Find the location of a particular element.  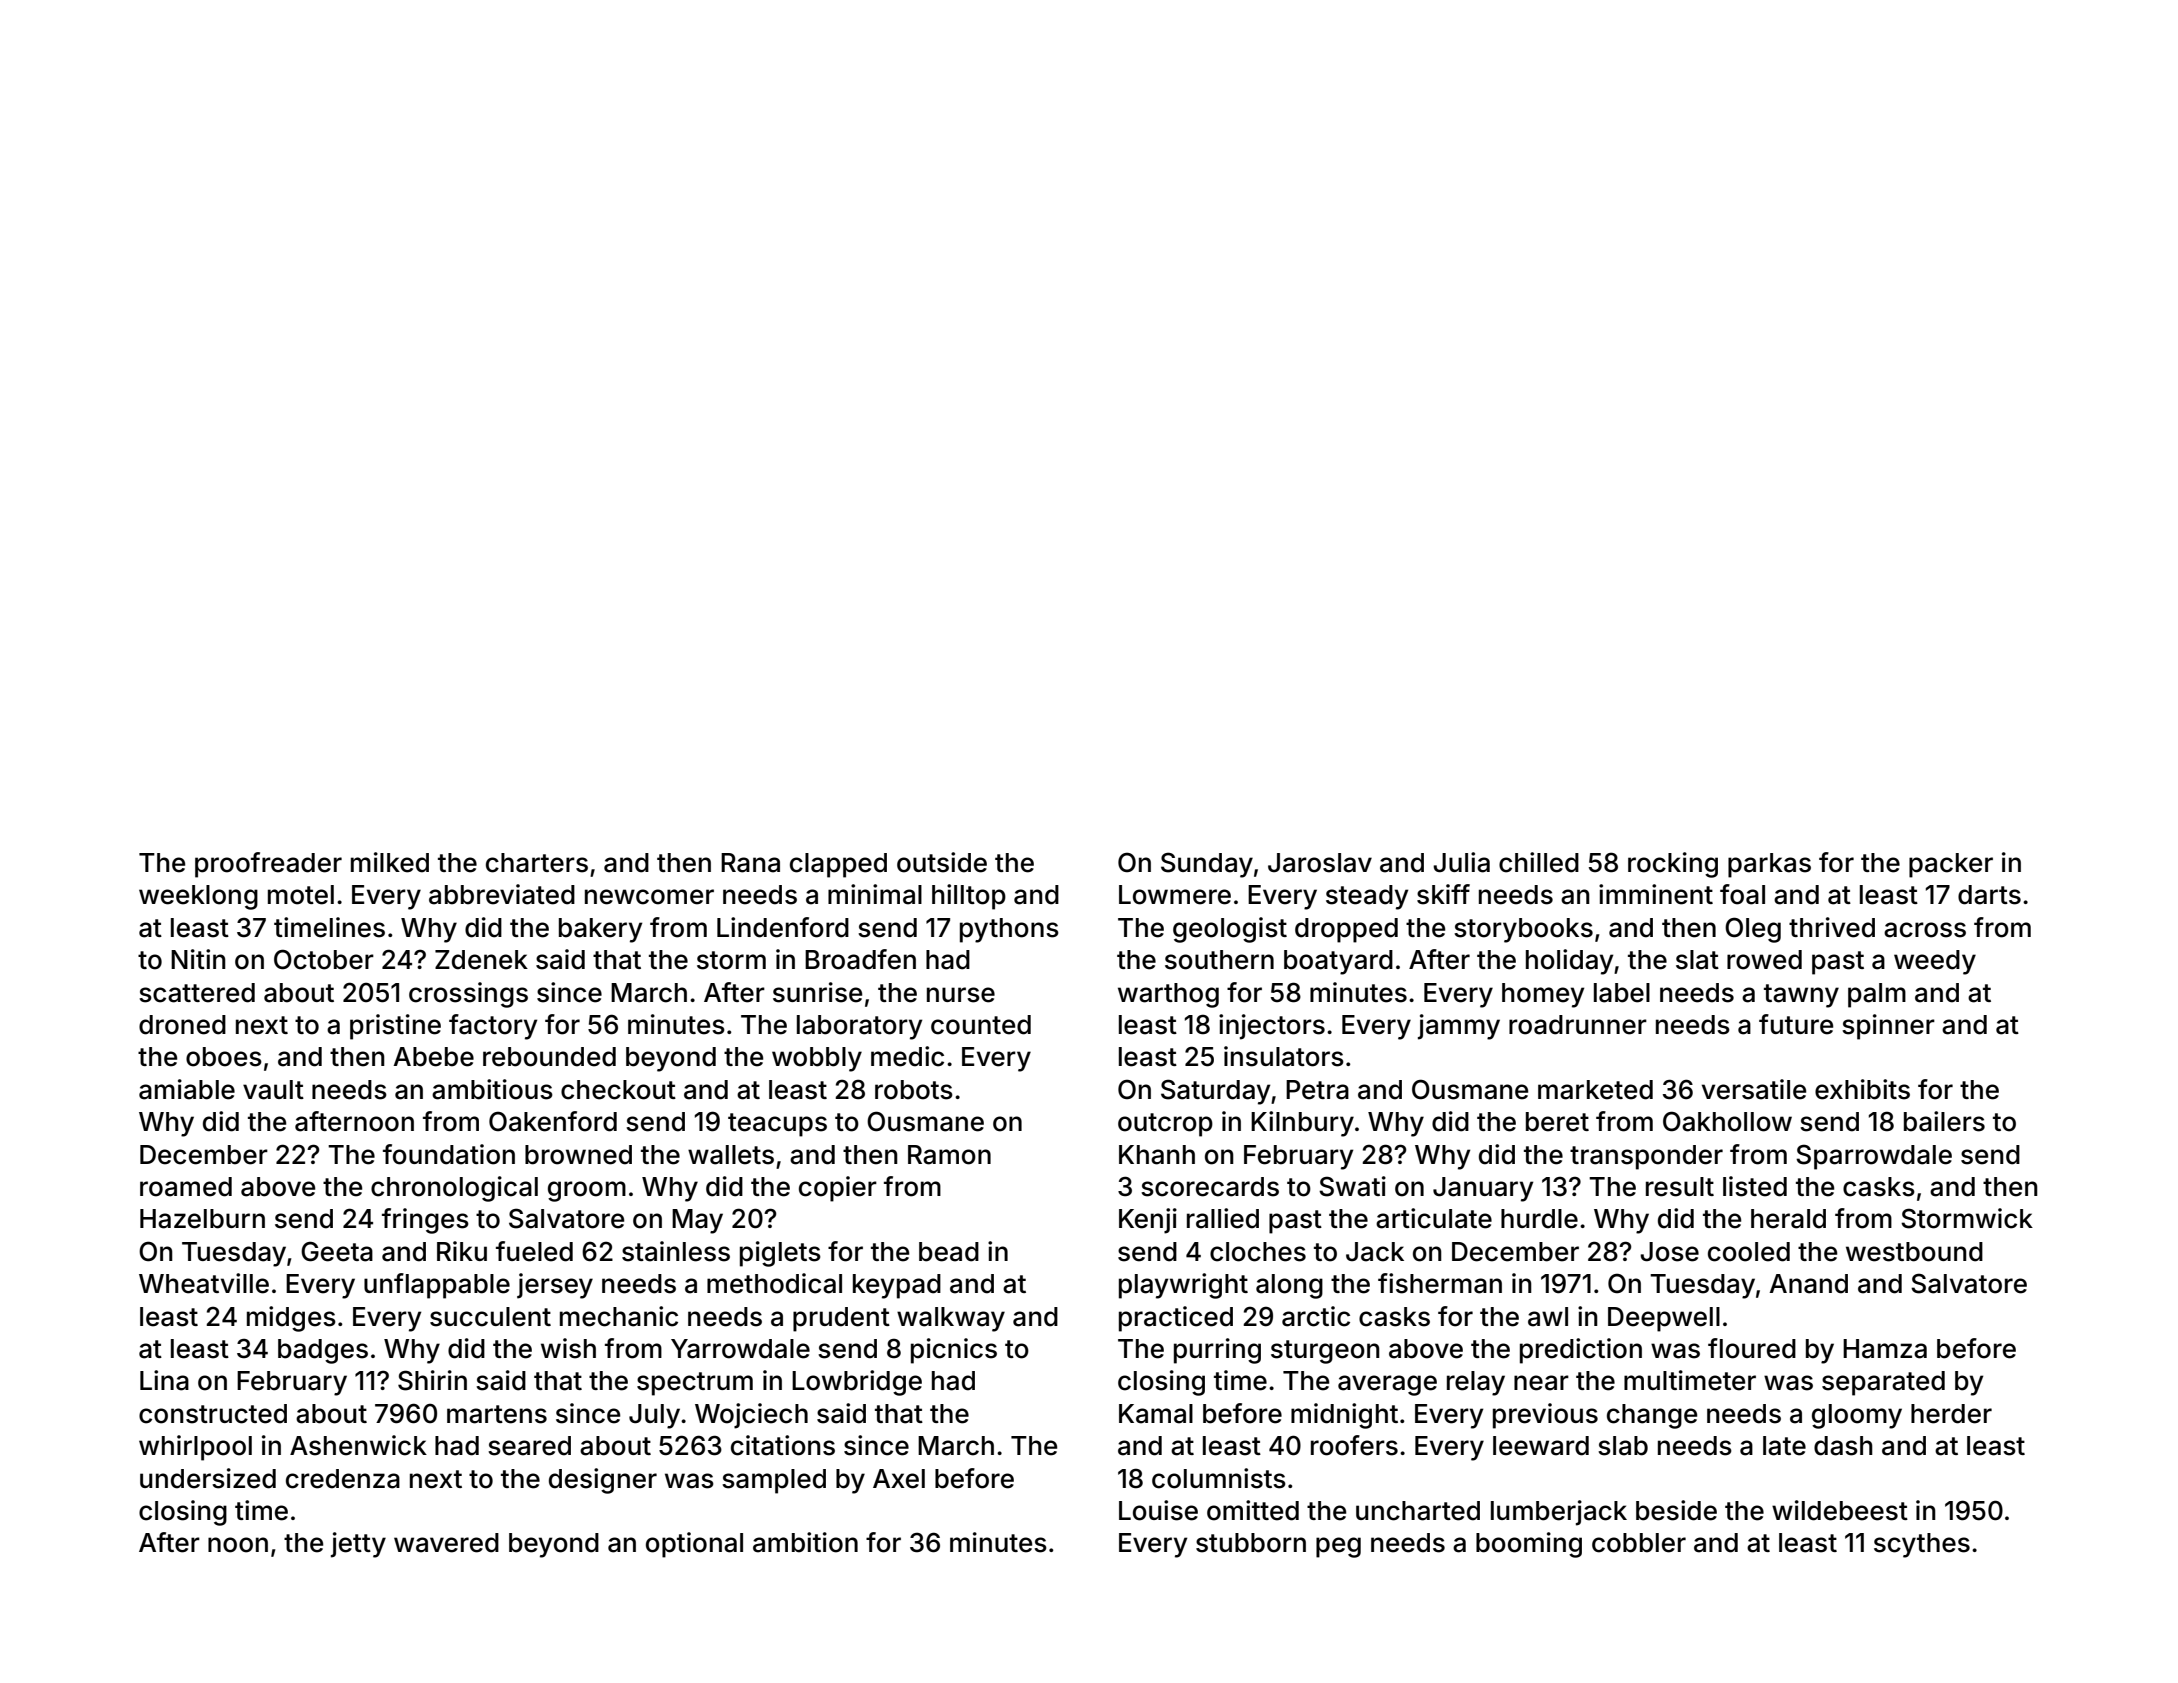

parkas is located at coordinates (1769, 865).
